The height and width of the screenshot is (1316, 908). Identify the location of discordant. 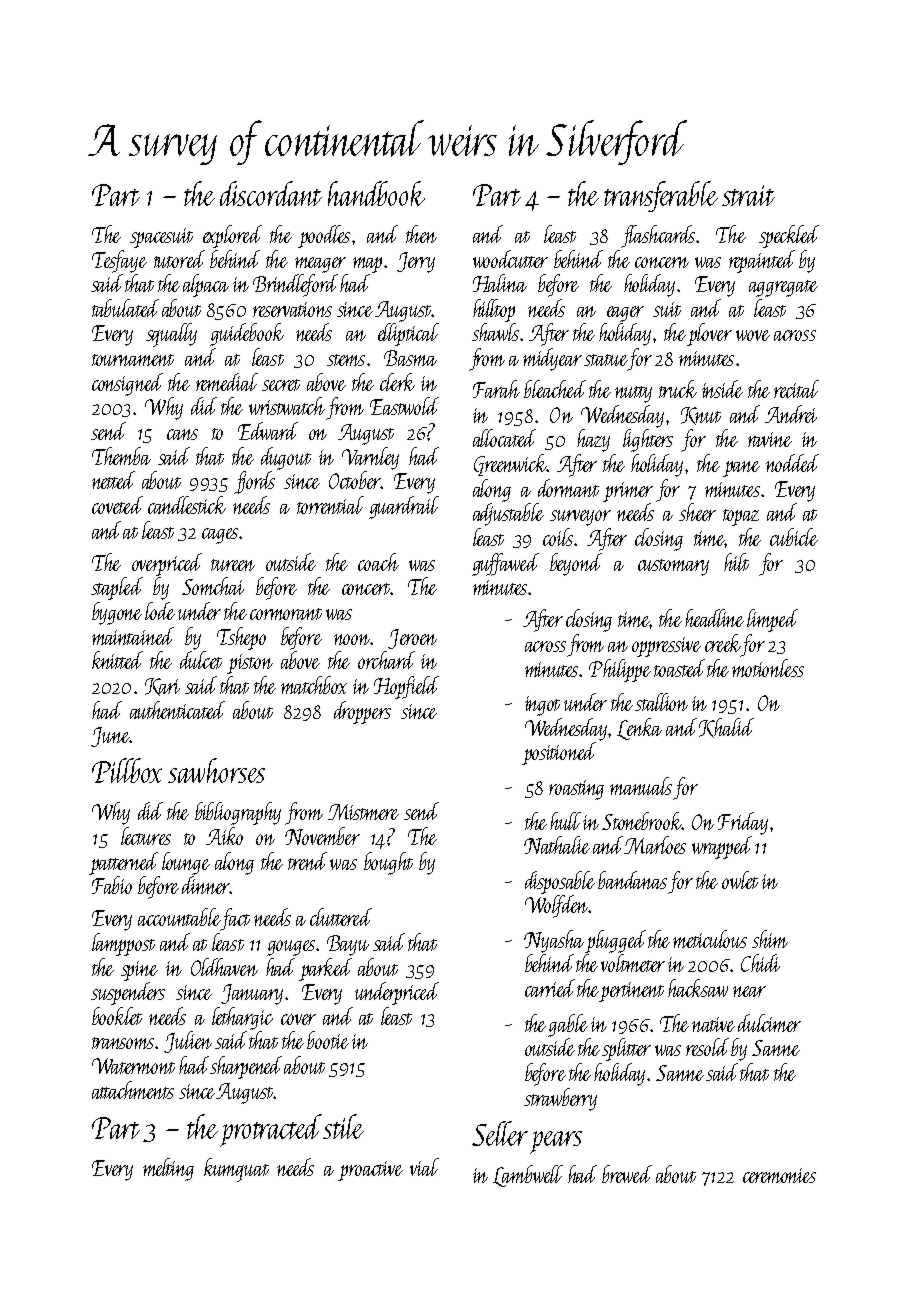
(271, 193).
